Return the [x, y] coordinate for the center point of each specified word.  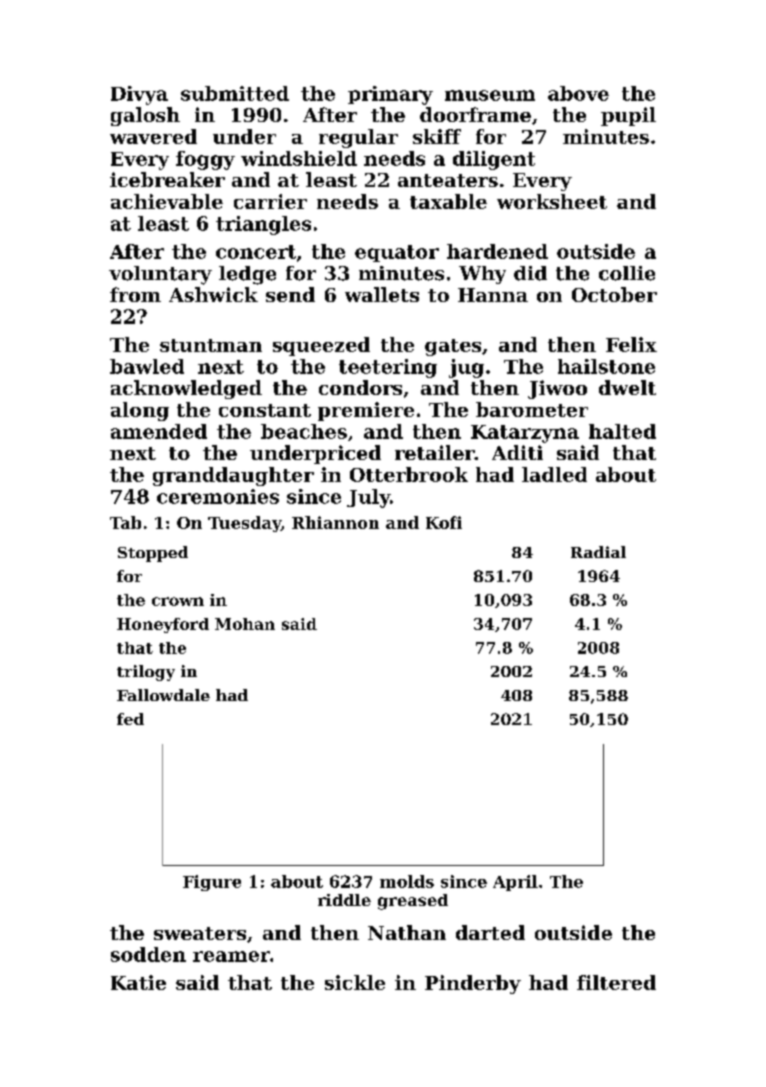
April [515, 883]
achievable [167, 201]
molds [407, 881]
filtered [616, 982]
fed [130, 719]
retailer [434, 452]
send [290, 294]
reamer [231, 956]
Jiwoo [557, 389]
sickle [355, 982]
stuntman [211, 345]
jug [466, 368]
